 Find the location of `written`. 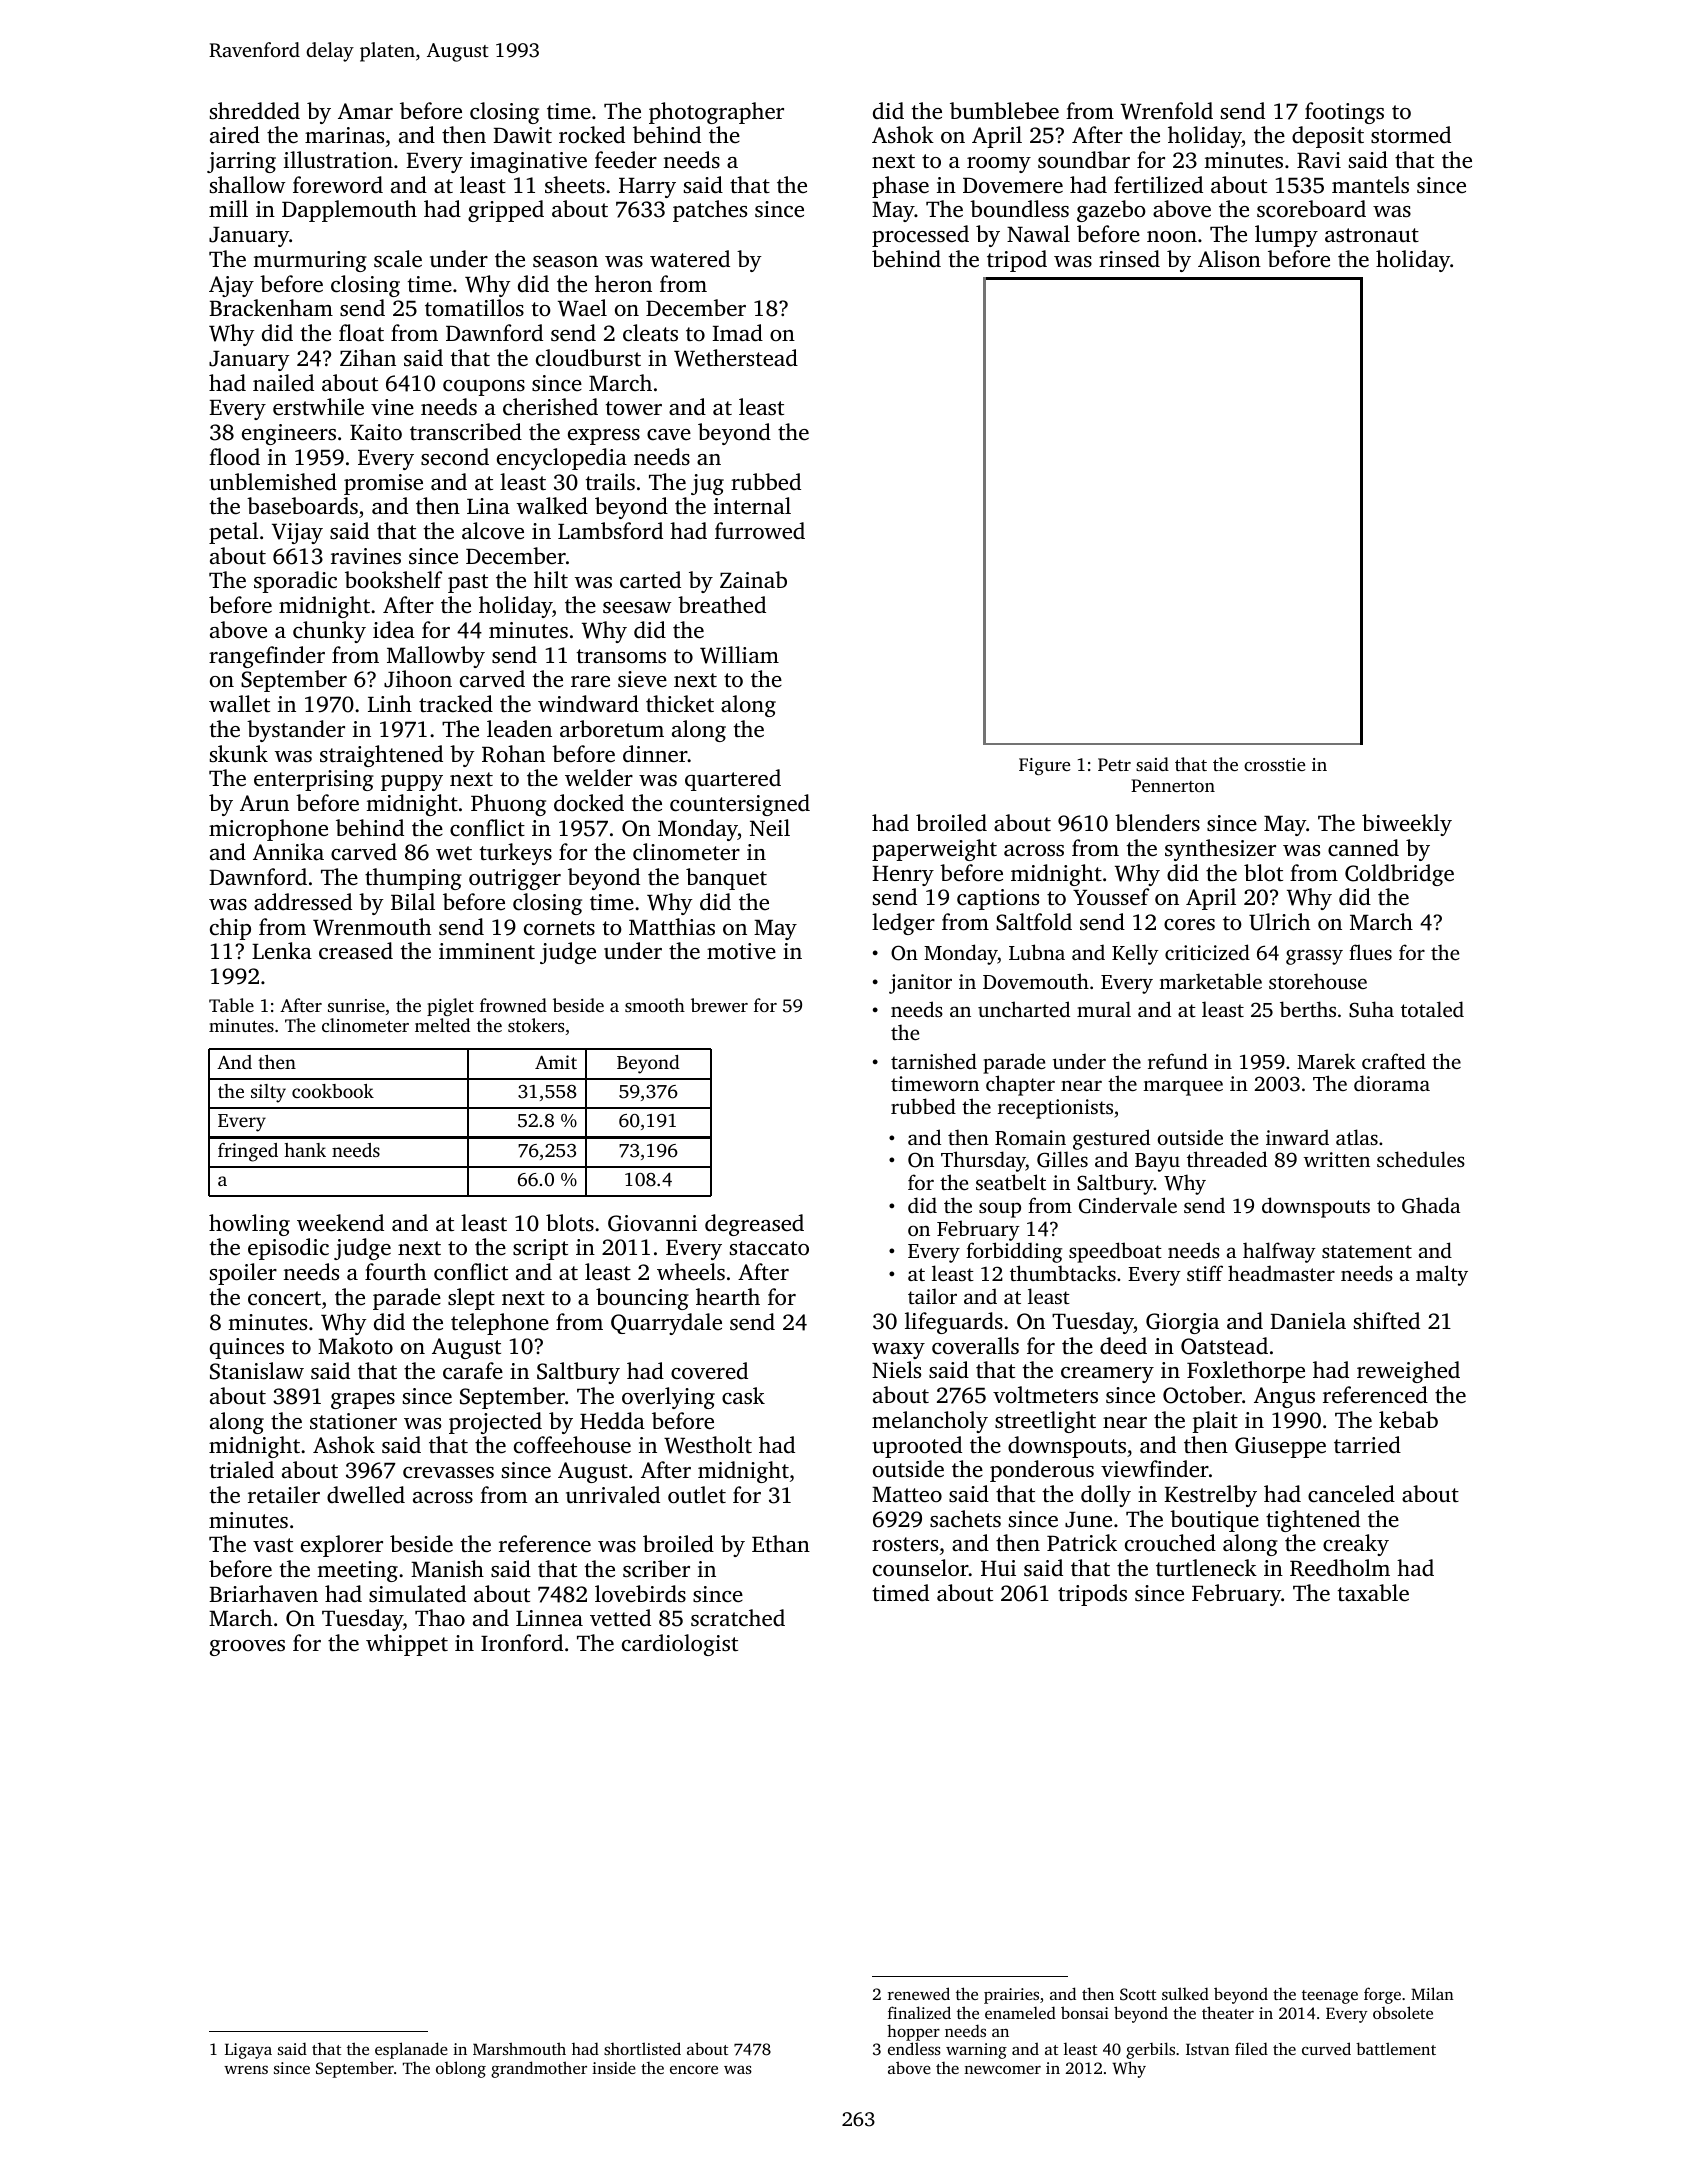

written is located at coordinates (1337, 1159).
